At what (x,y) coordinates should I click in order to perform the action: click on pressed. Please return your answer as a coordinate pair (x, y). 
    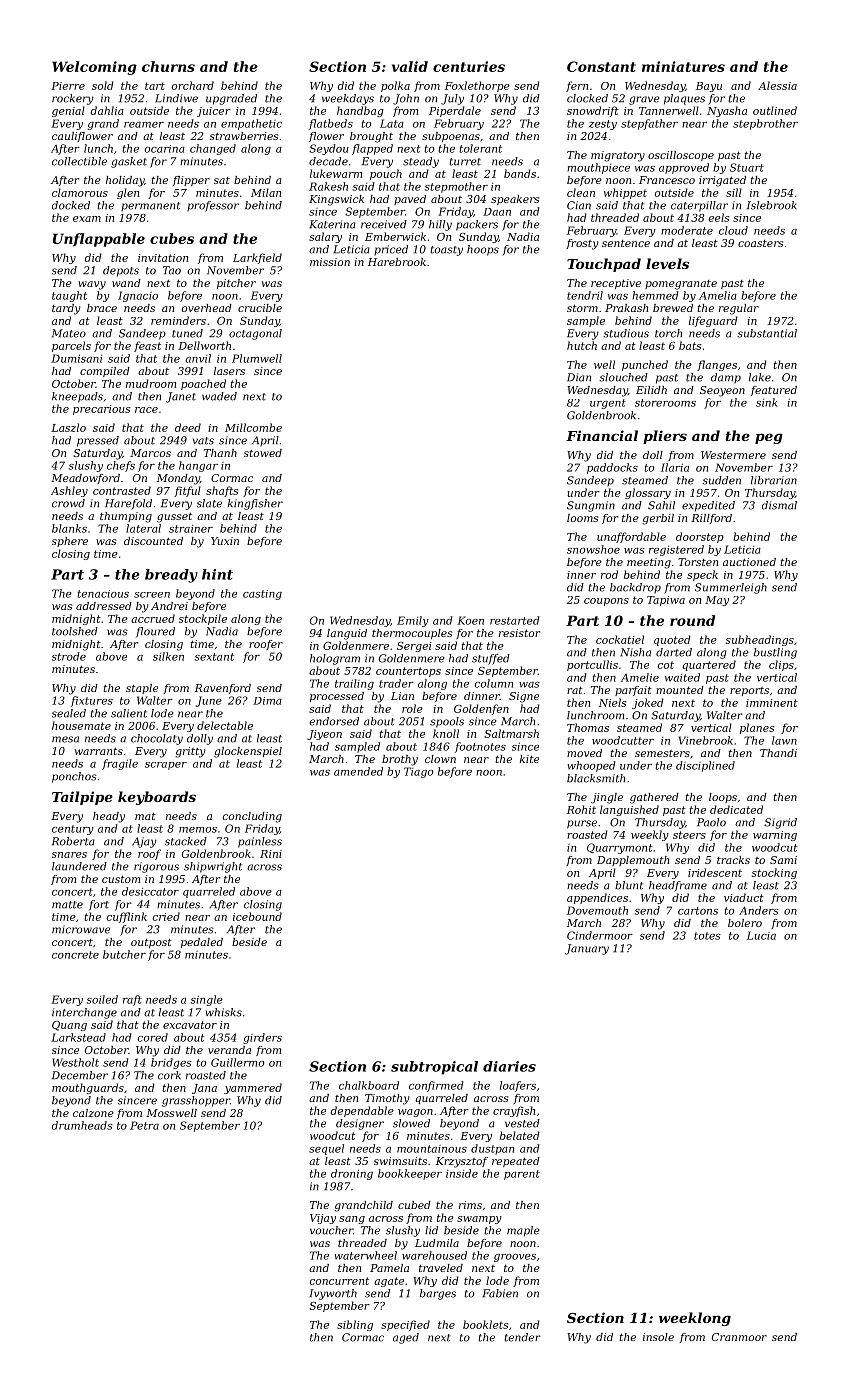
    Looking at the image, I should click on (98, 441).
